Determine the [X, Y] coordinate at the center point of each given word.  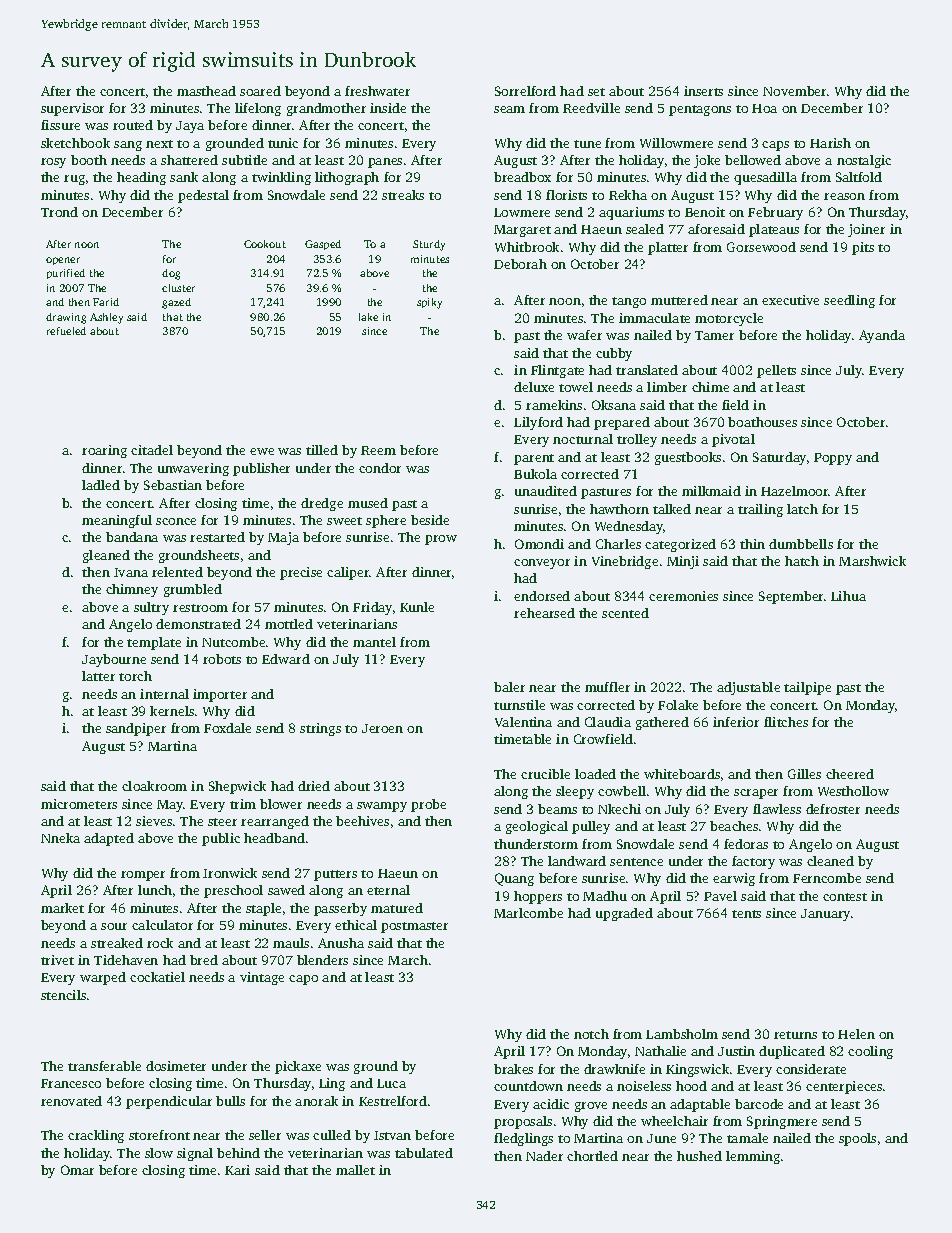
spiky [429, 303]
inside [388, 108]
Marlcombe [528, 913]
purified [66, 274]
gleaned [106, 556]
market [62, 908]
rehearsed [544, 613]
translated [647, 370]
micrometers [79, 804]
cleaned [830, 861]
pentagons [700, 110]
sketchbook [75, 143]
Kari [237, 1170]
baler [509, 687]
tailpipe [807, 688]
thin [752, 544]
